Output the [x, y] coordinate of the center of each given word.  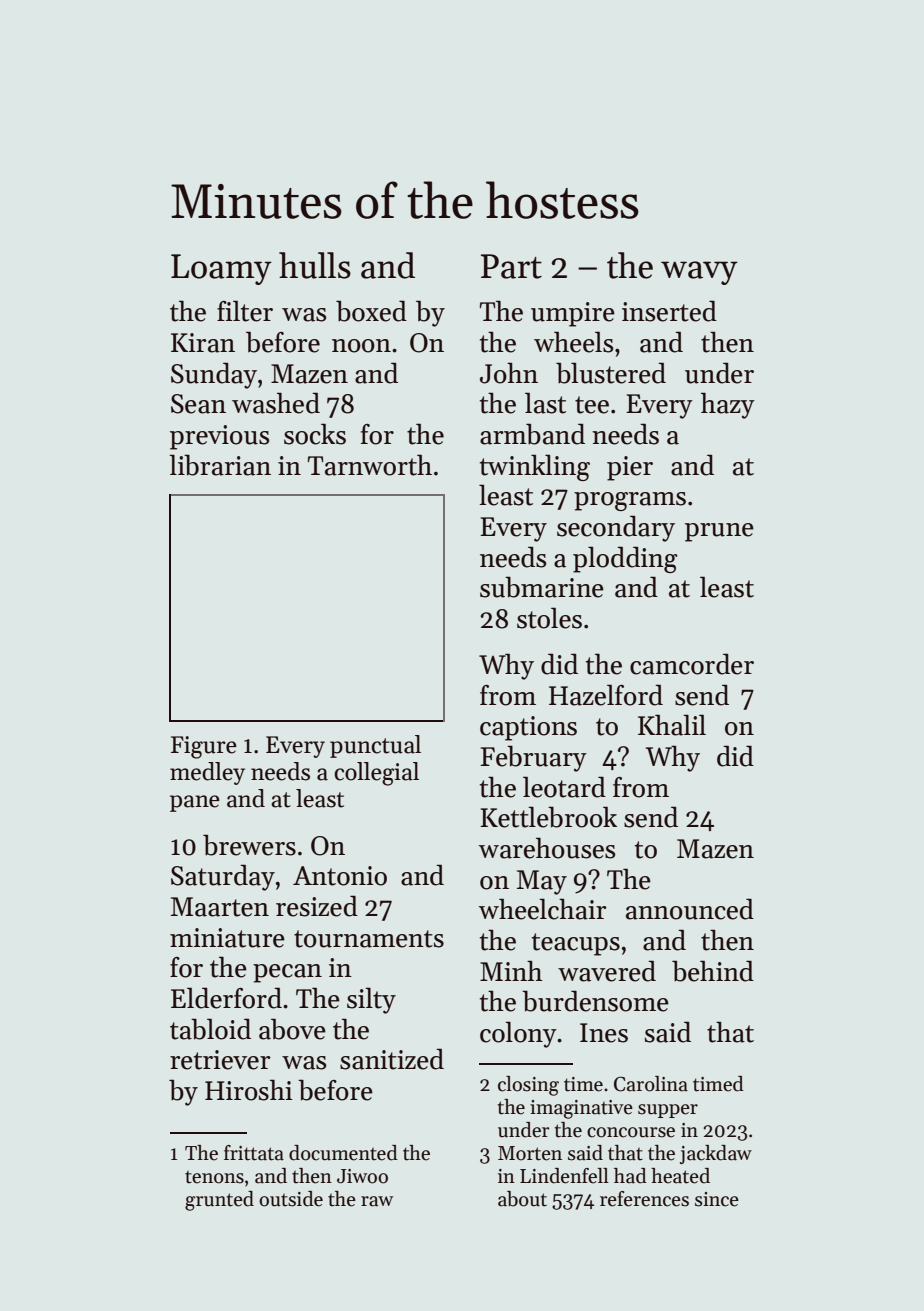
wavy [699, 273]
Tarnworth [370, 465]
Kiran [203, 343]
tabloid [210, 1029]
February [533, 758]
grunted [219, 1201]
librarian [220, 465]
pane [195, 803]
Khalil [672, 725]
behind [713, 971]
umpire [573, 314]
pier [630, 468]
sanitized [392, 1059]
